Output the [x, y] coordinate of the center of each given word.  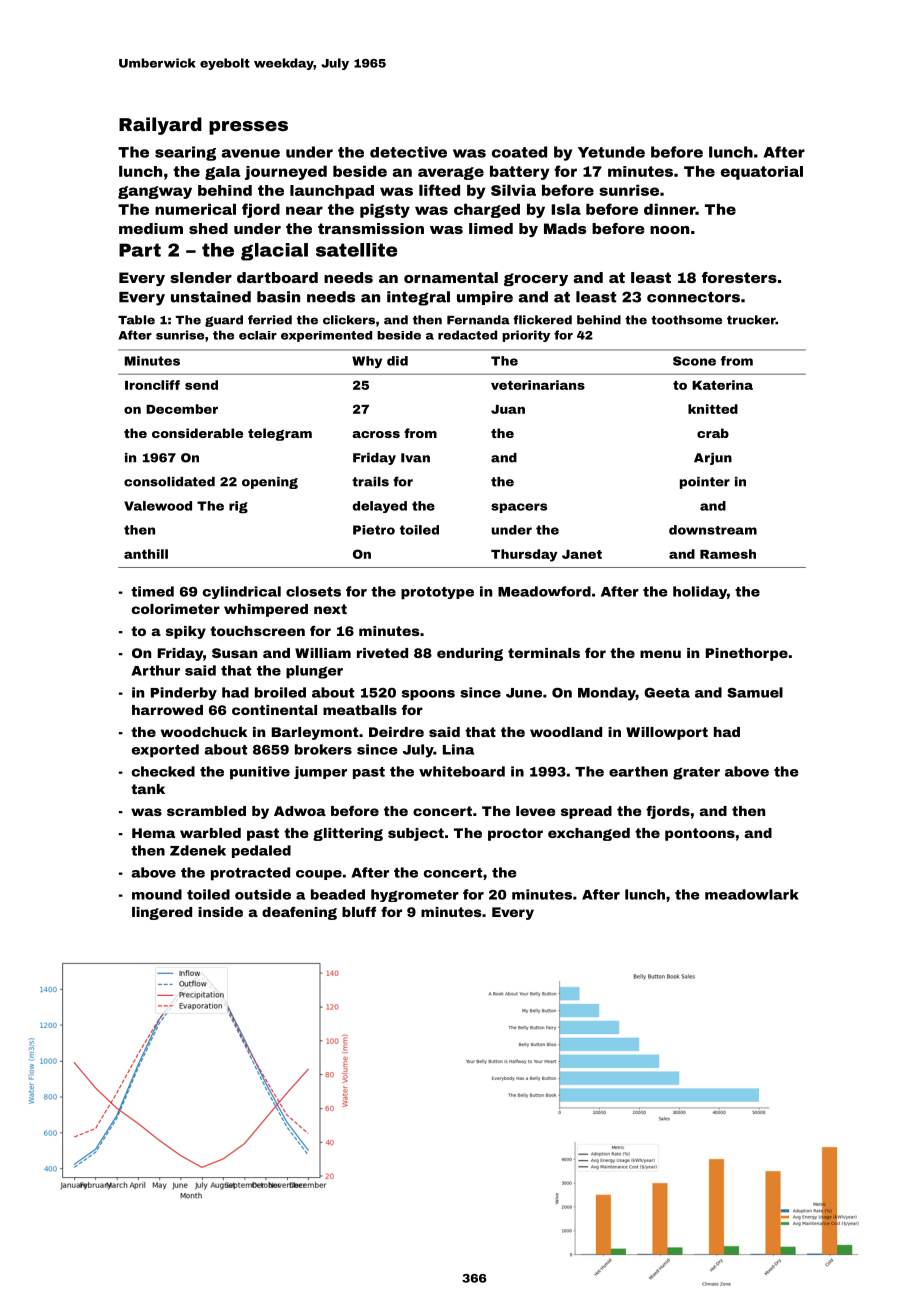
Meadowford [544, 591]
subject [416, 834]
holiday [700, 592]
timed [152, 591]
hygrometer [415, 895]
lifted [439, 190]
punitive [260, 773]
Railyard [160, 126]
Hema [153, 833]
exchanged [589, 834]
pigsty [385, 211]
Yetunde [611, 152]
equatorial [762, 173]
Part [140, 250]
